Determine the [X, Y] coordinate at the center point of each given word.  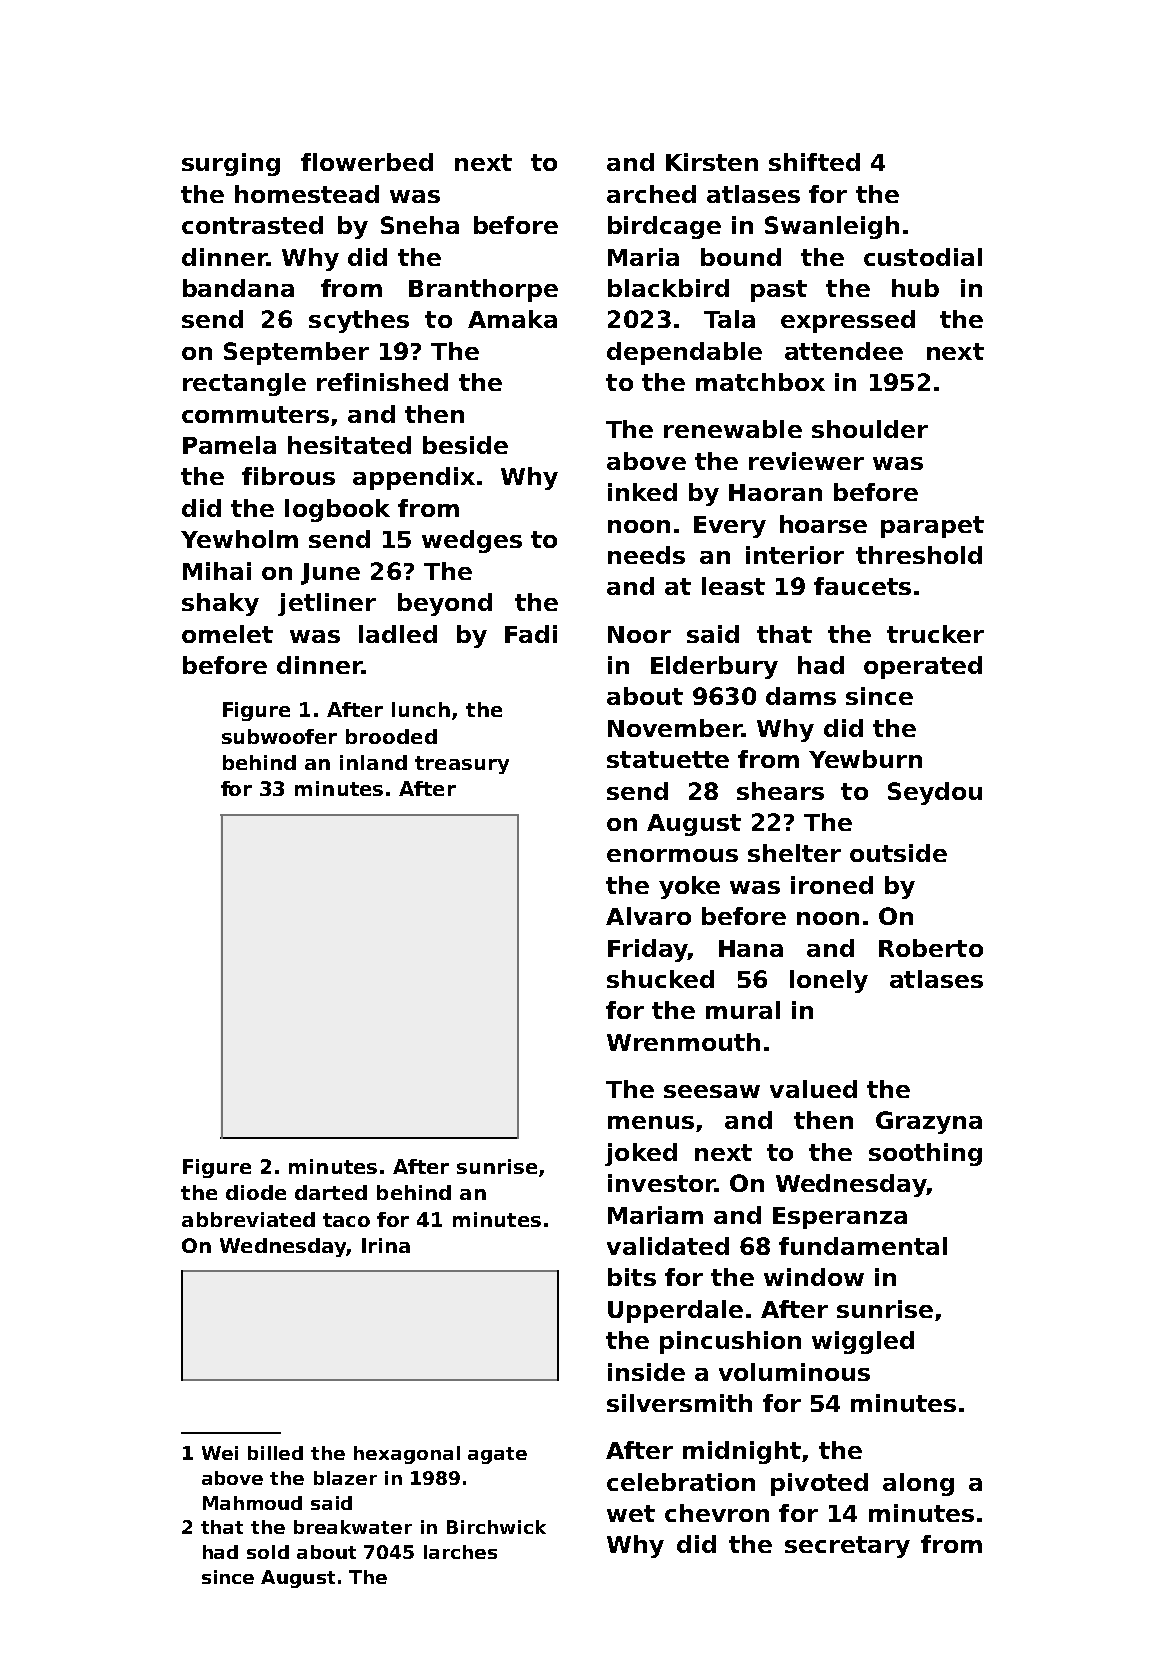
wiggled [863, 1342]
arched [651, 194]
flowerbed [367, 162]
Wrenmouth [683, 1042]
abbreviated [248, 1219]
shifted [814, 162]
